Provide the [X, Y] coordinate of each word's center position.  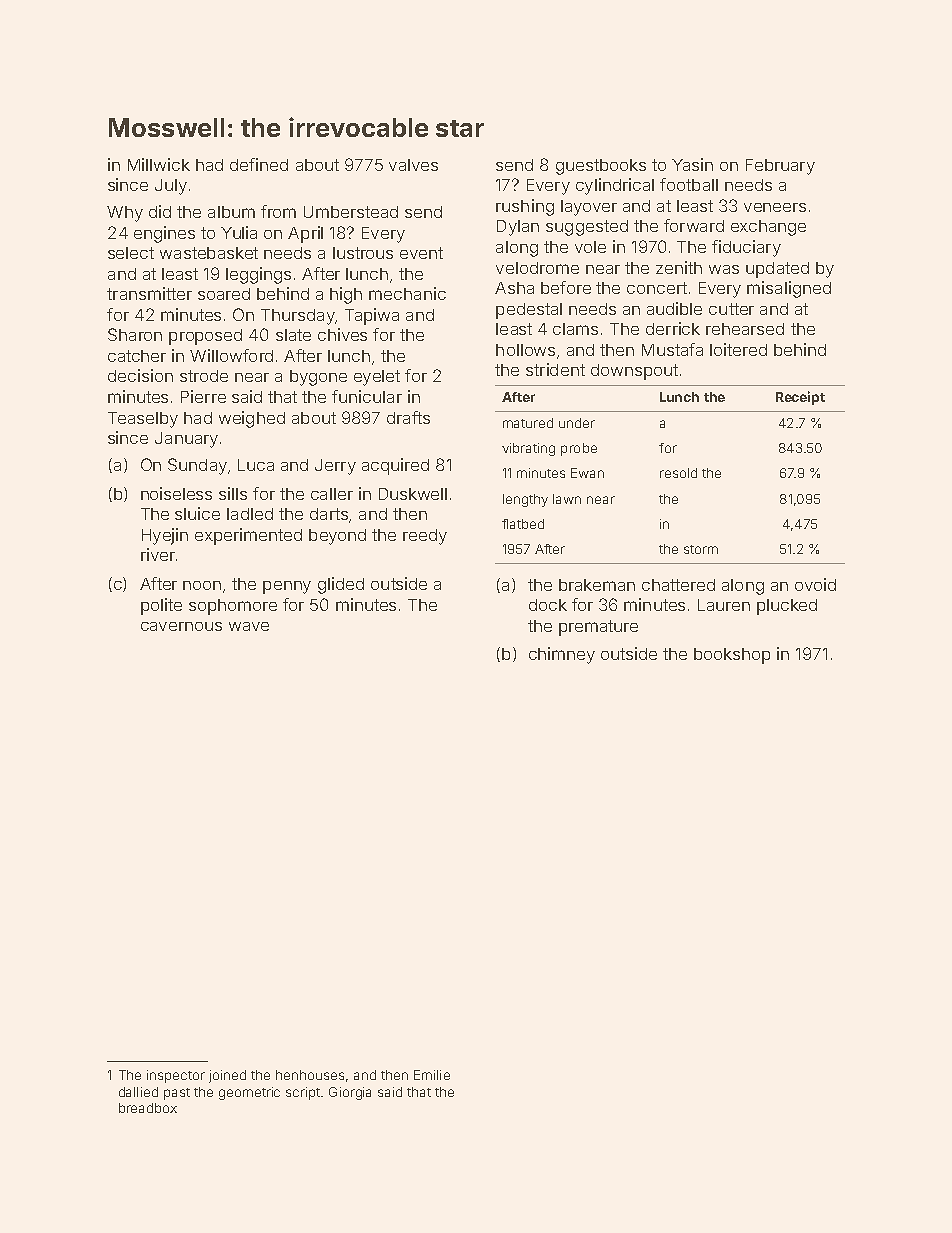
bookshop [732, 656]
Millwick [159, 164]
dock [548, 605]
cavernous [181, 626]
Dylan [518, 228]
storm [701, 549]
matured [528, 423]
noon [202, 585]
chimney [562, 655]
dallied [138, 1092]
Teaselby [143, 420]
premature [598, 628]
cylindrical [615, 186]
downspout [634, 372]
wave [249, 626]
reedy [425, 537]
